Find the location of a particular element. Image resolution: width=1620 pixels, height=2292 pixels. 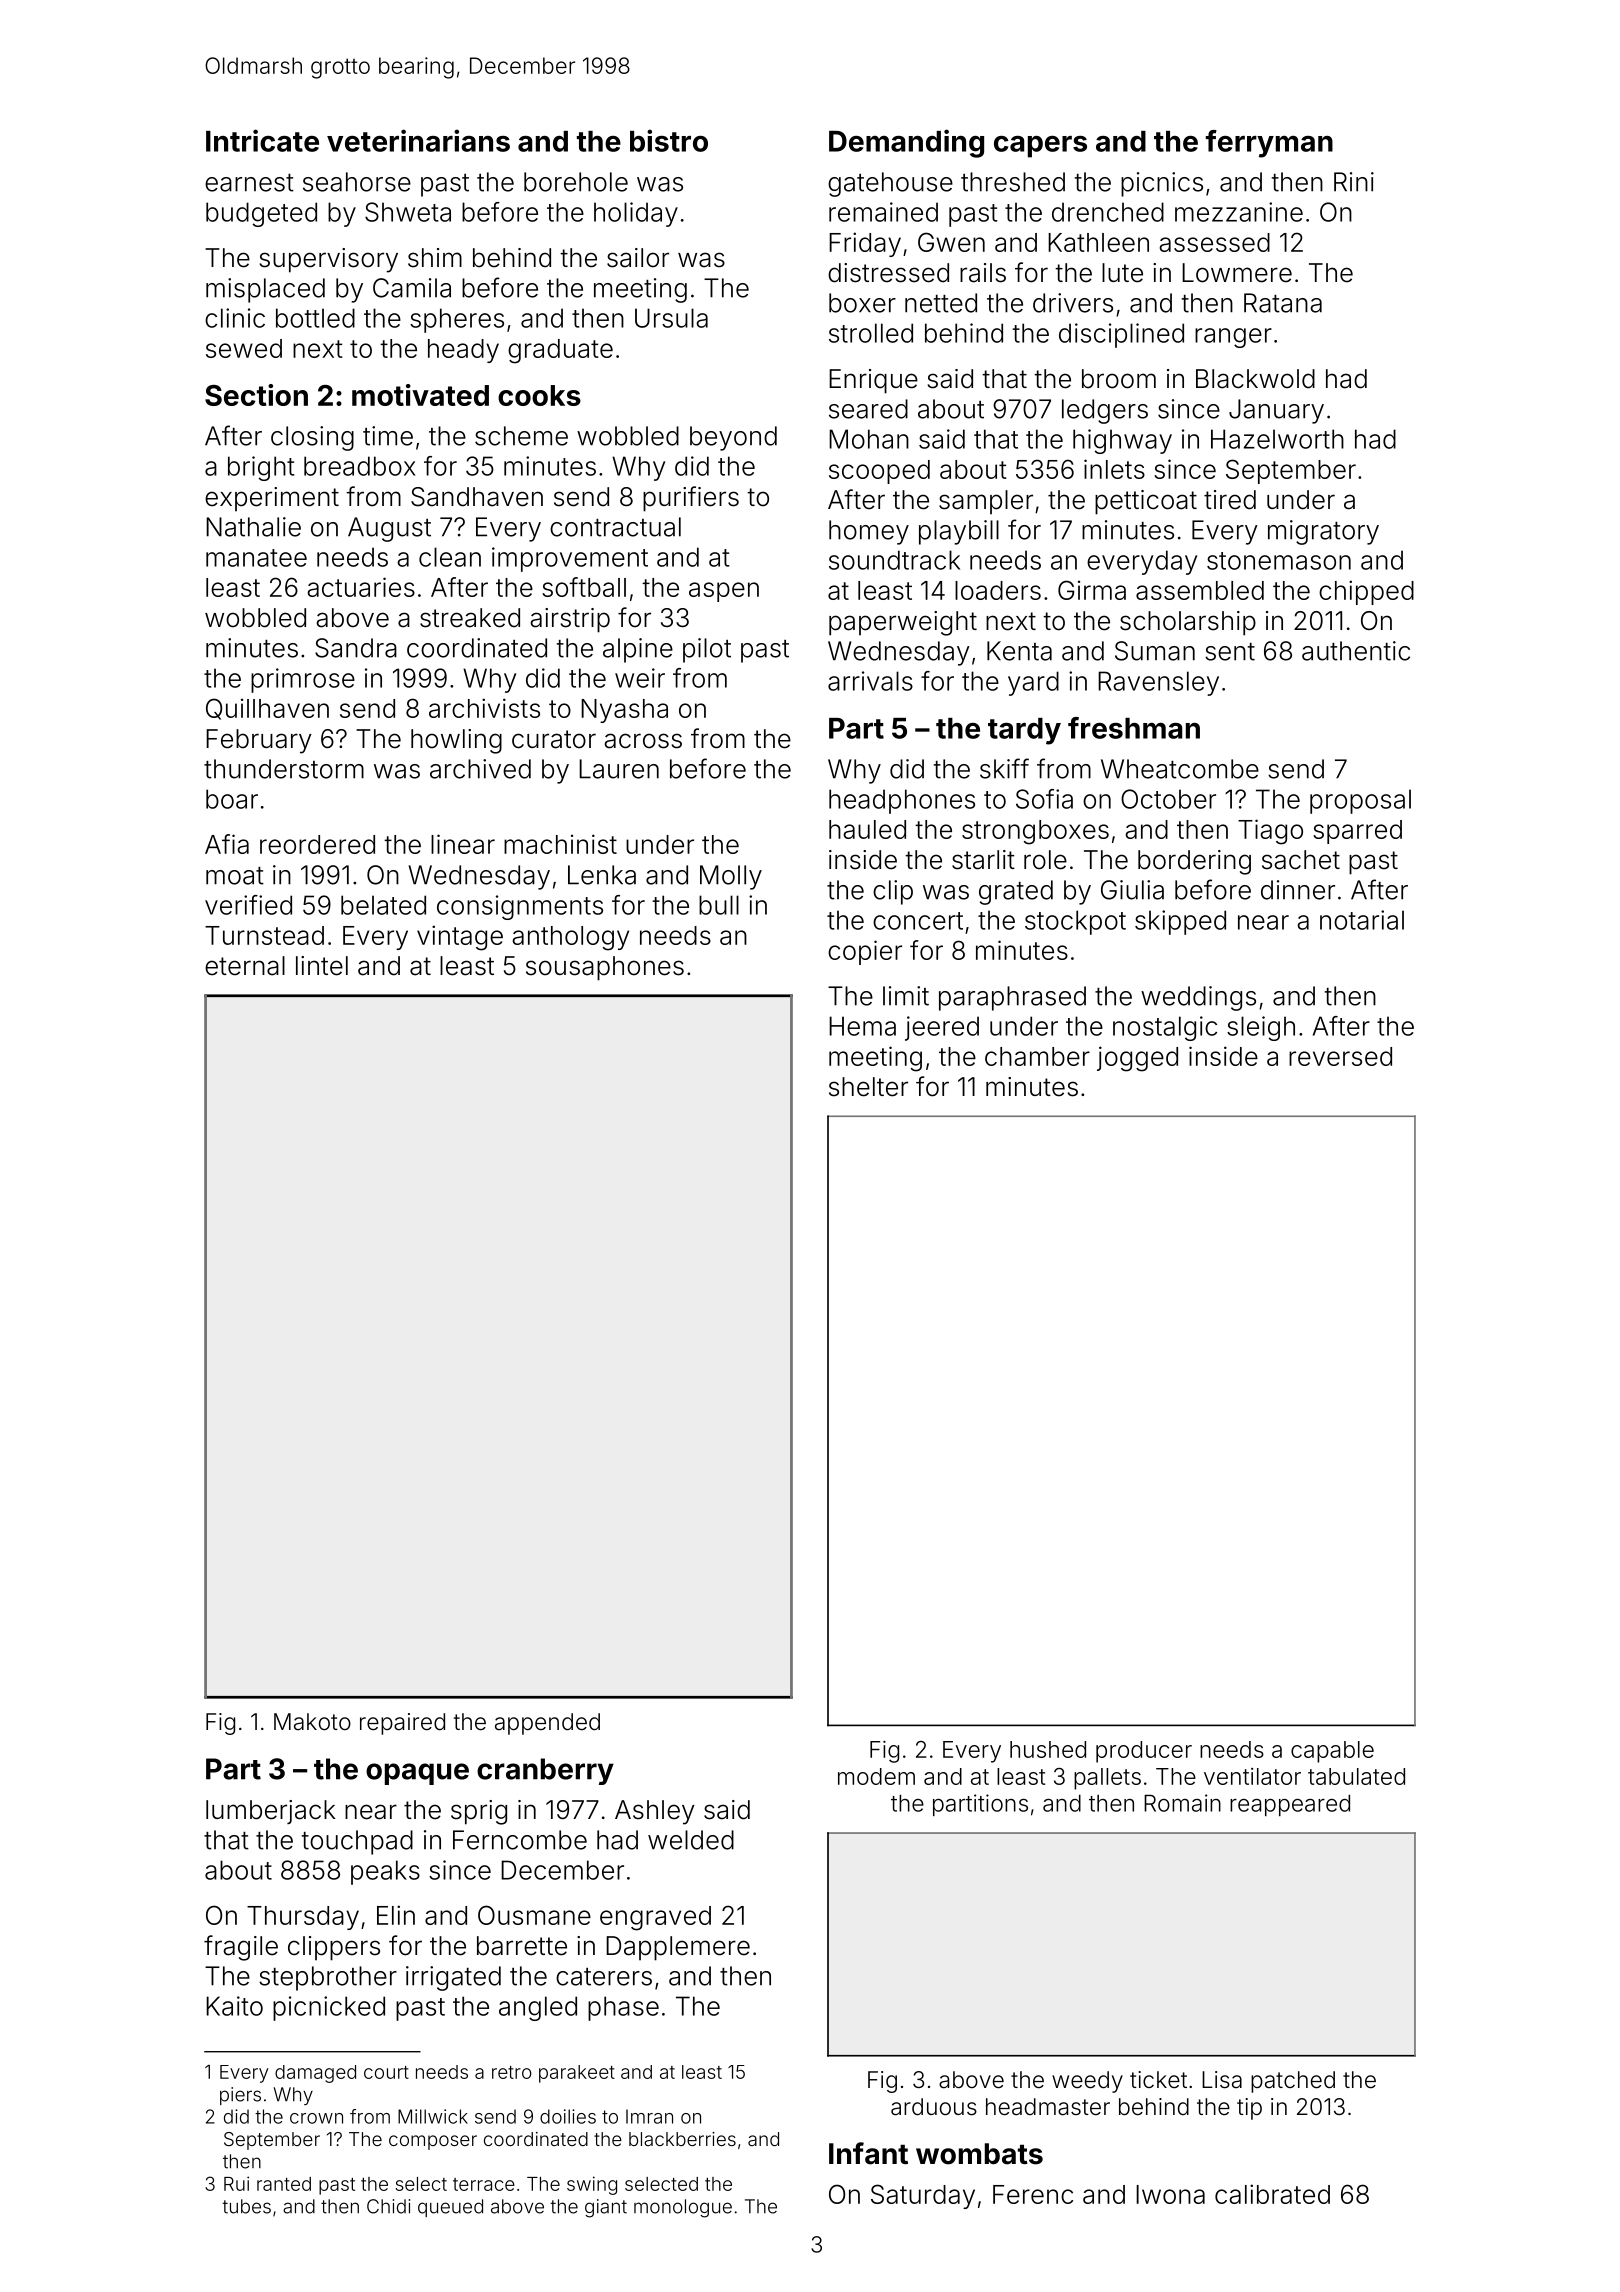

holiday is located at coordinates (636, 214).
